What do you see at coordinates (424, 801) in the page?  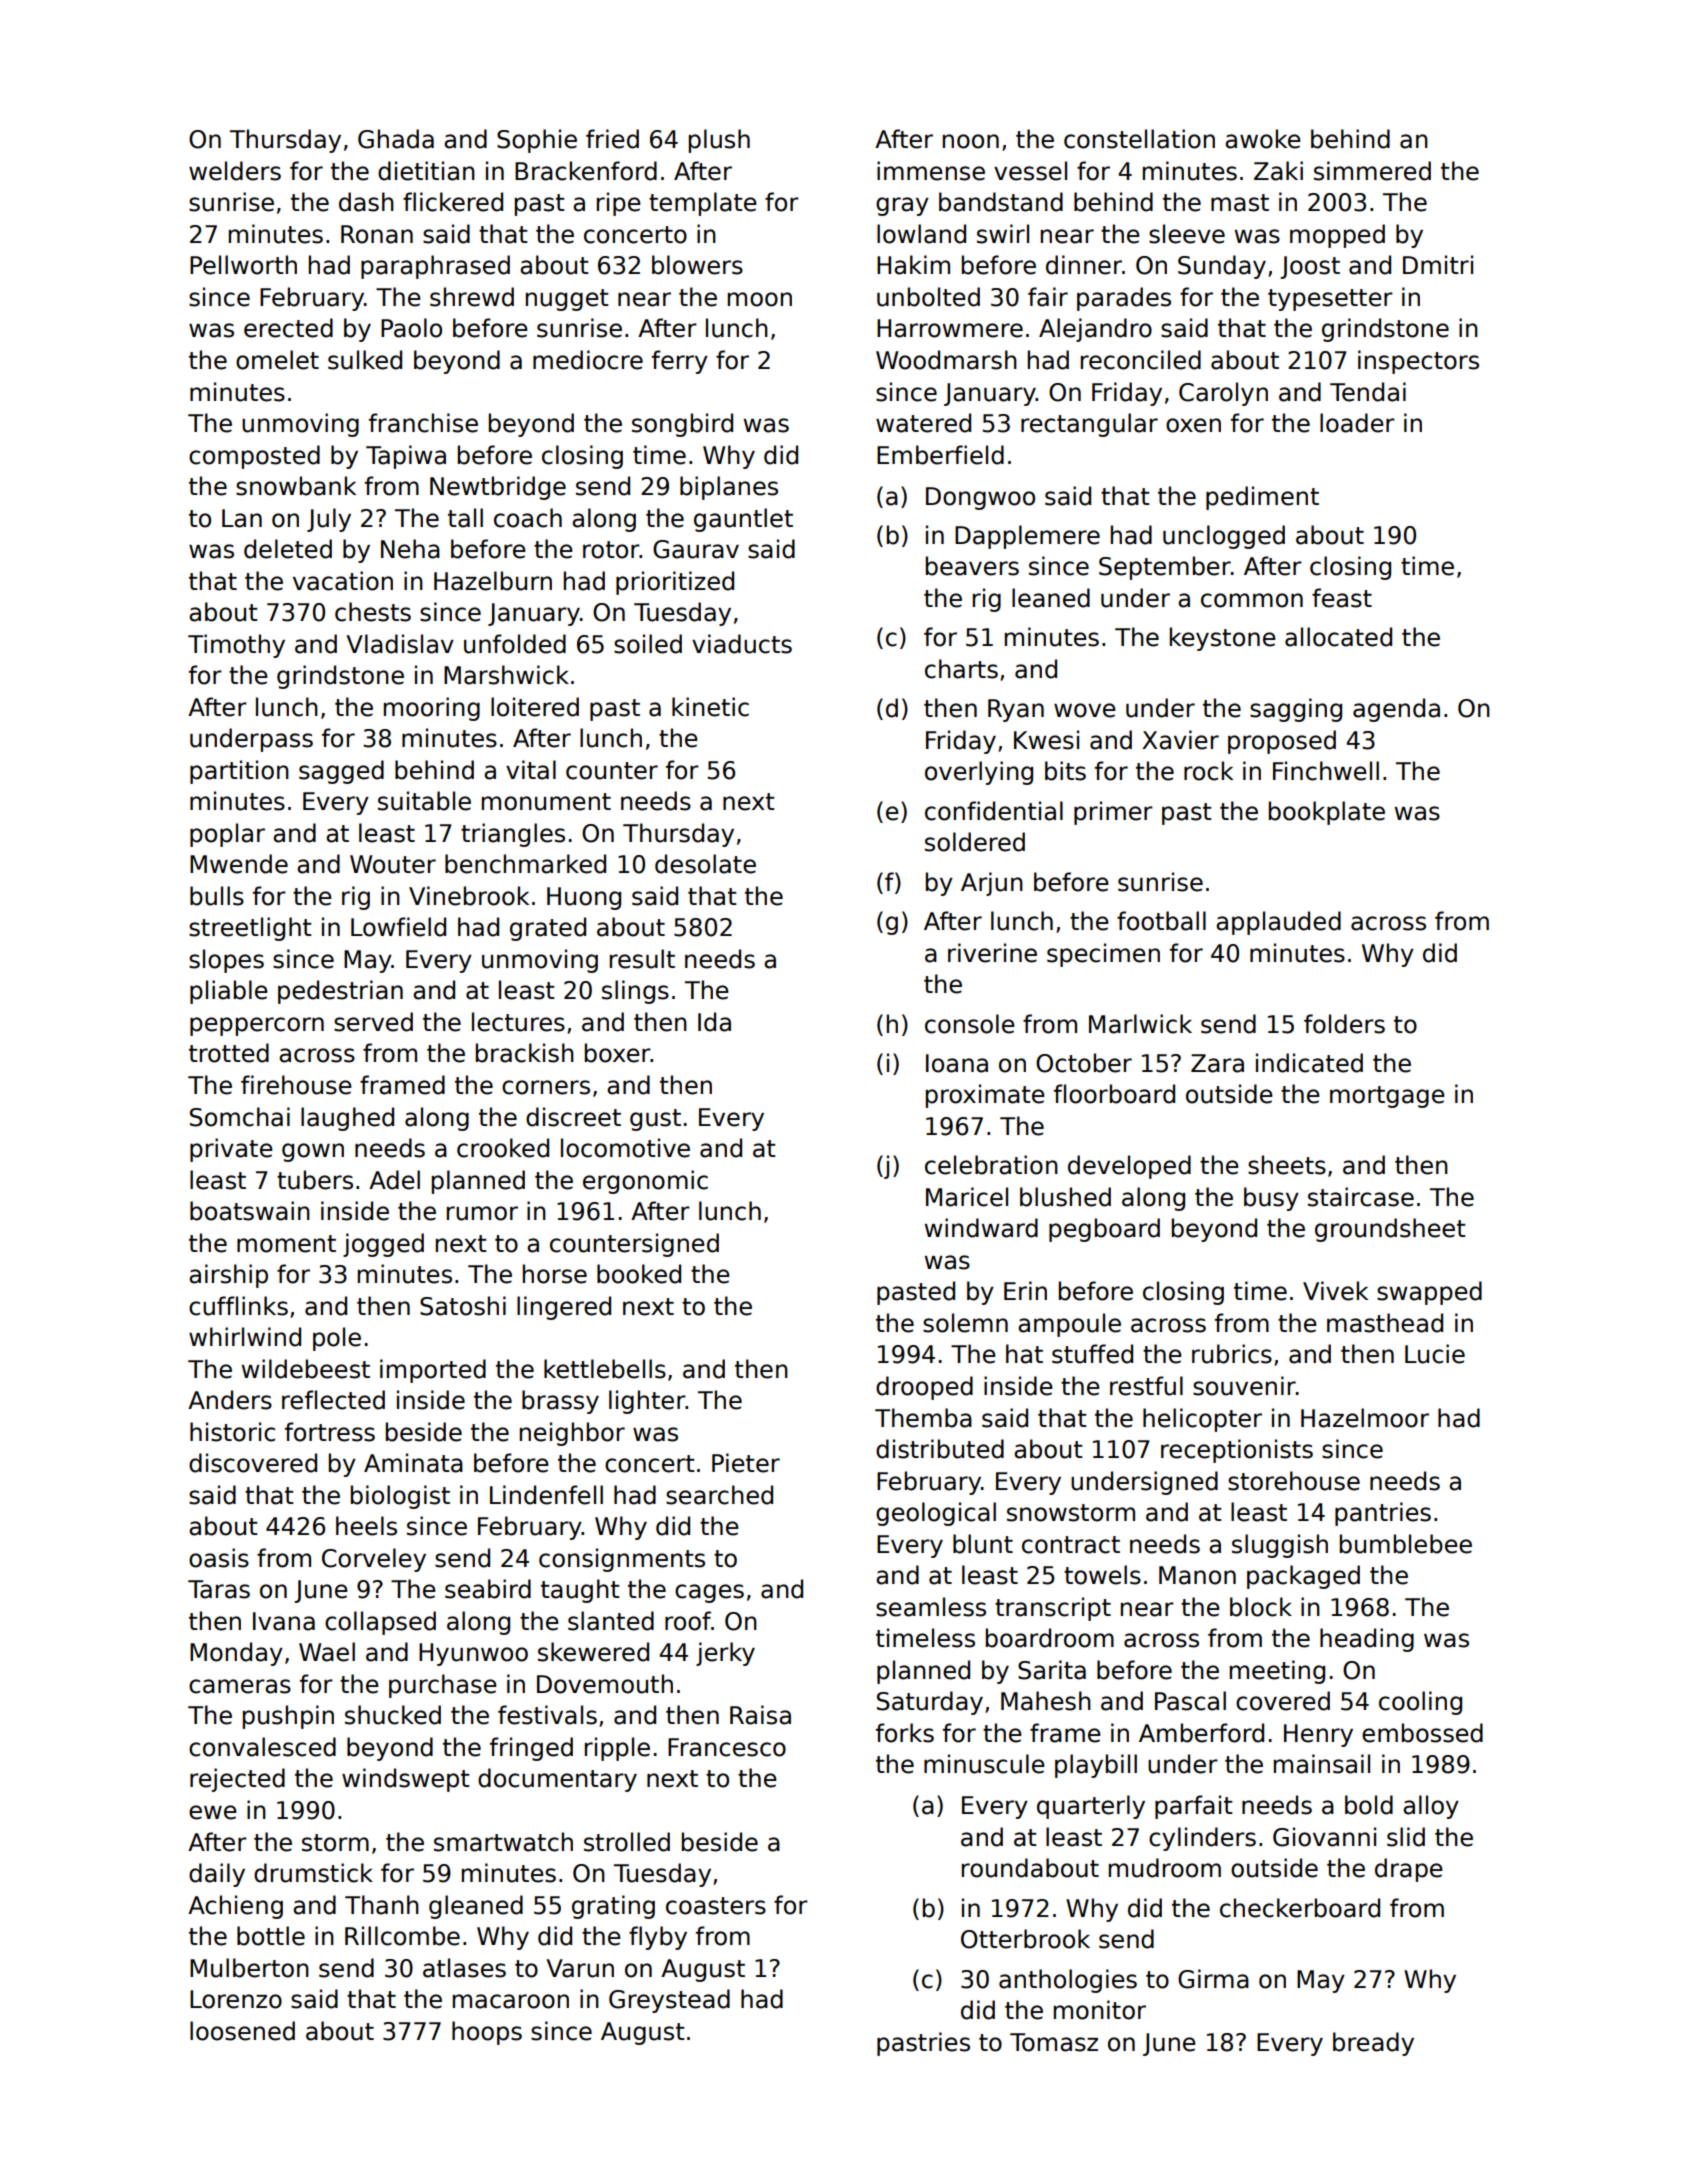 I see `suitable` at bounding box center [424, 801].
